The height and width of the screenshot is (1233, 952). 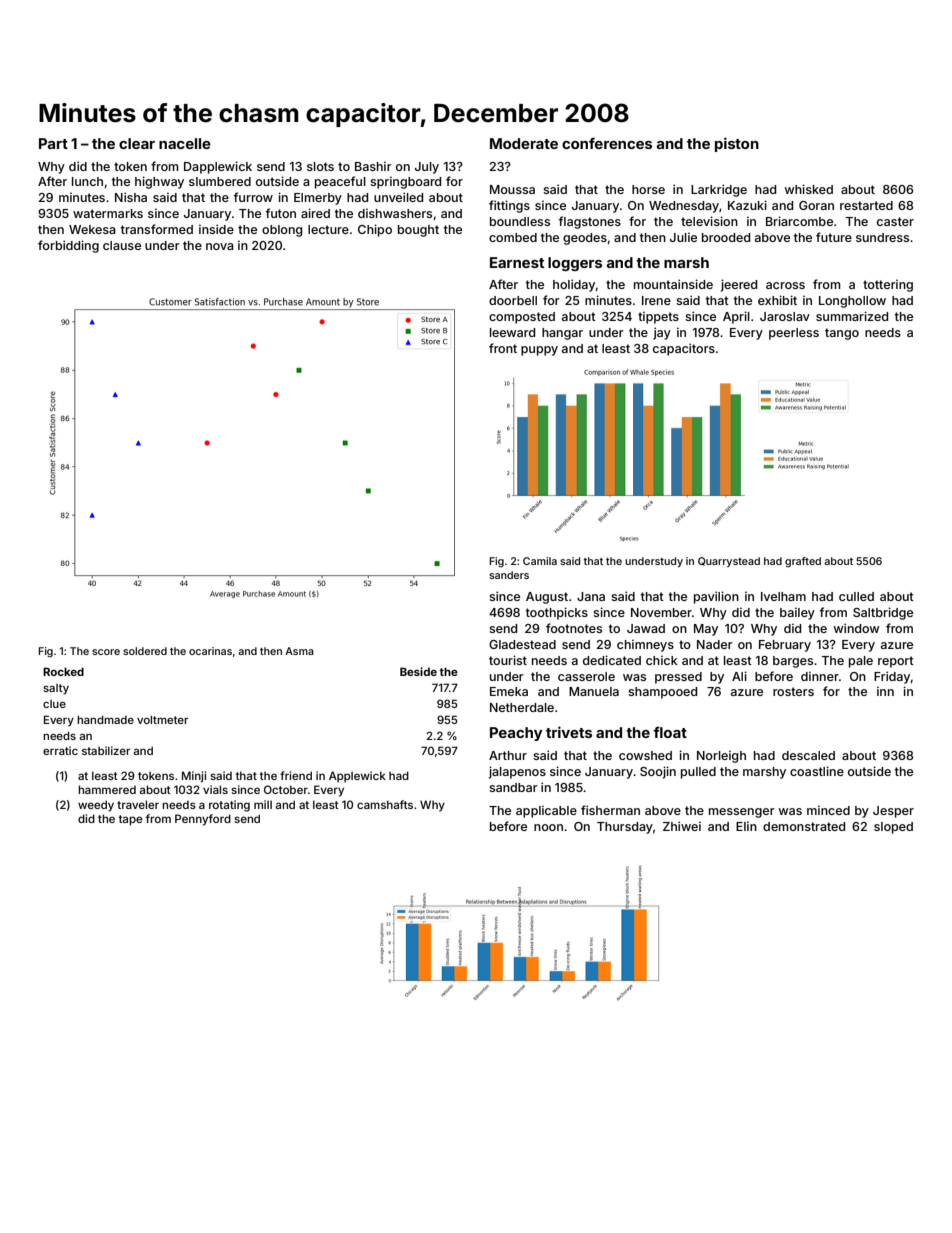 What do you see at coordinates (540, 561) in the screenshot?
I see `Camila` at bounding box center [540, 561].
